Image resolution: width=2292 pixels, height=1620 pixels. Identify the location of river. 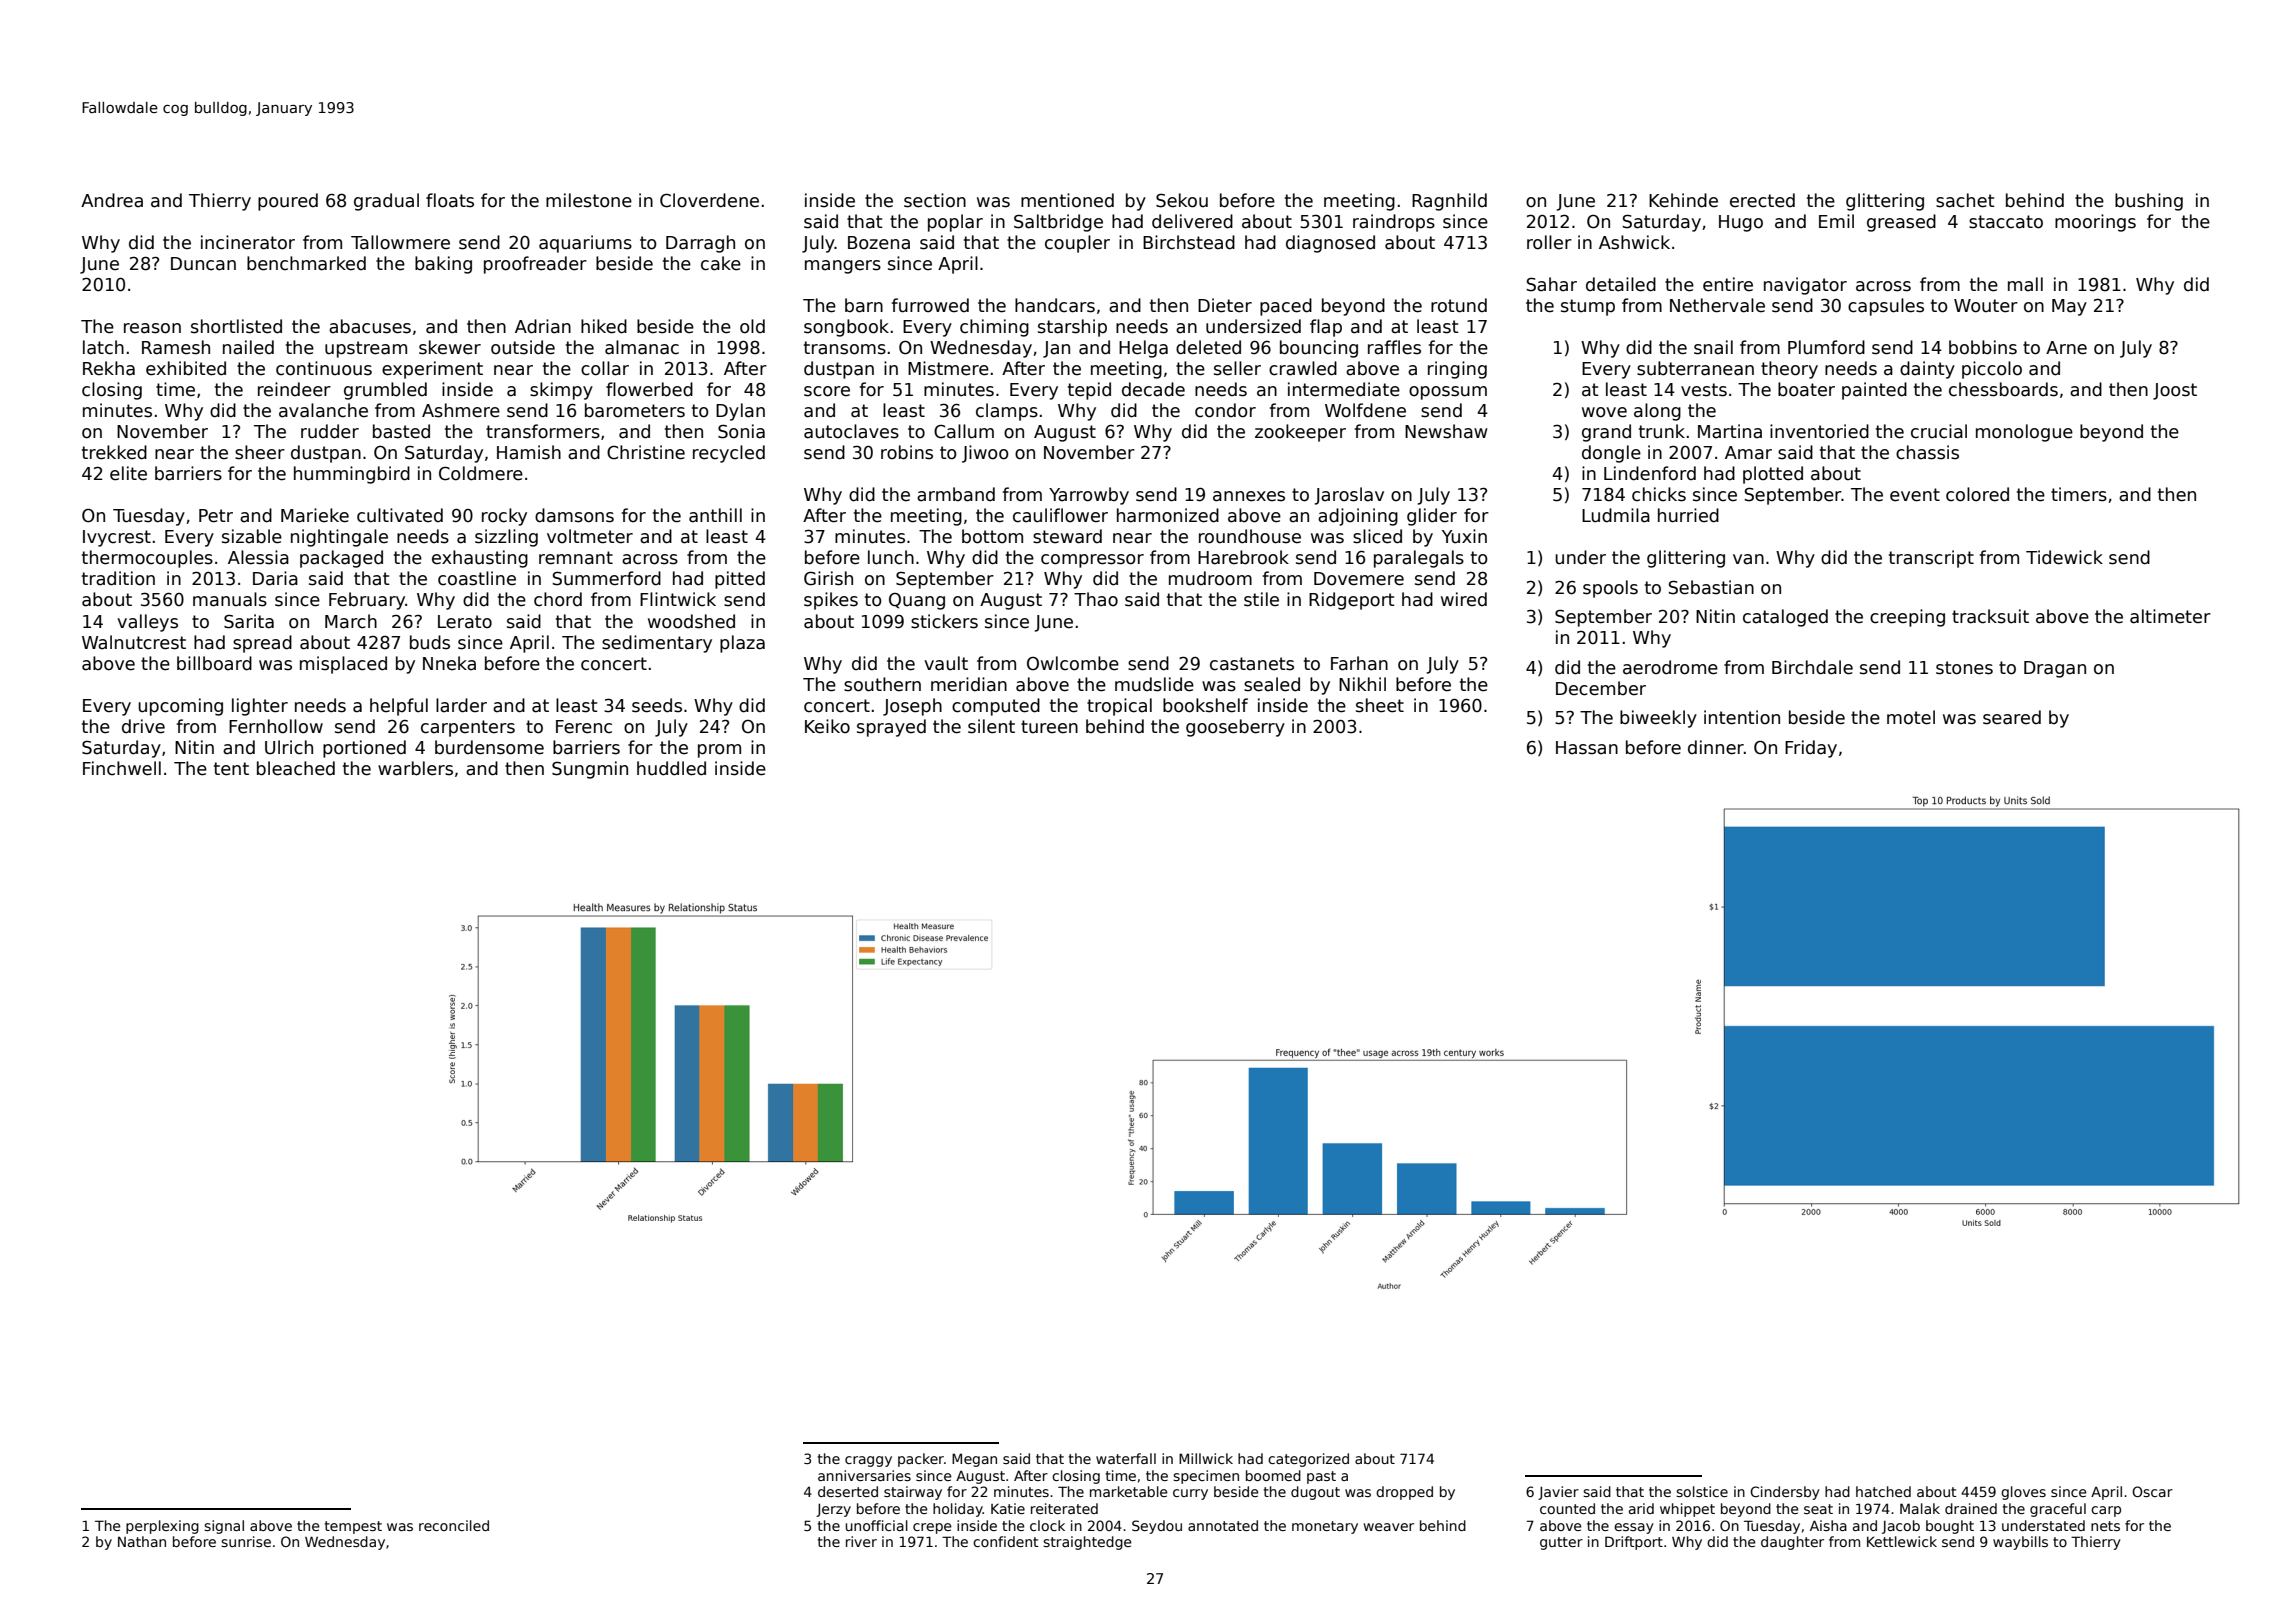
(861, 1541).
